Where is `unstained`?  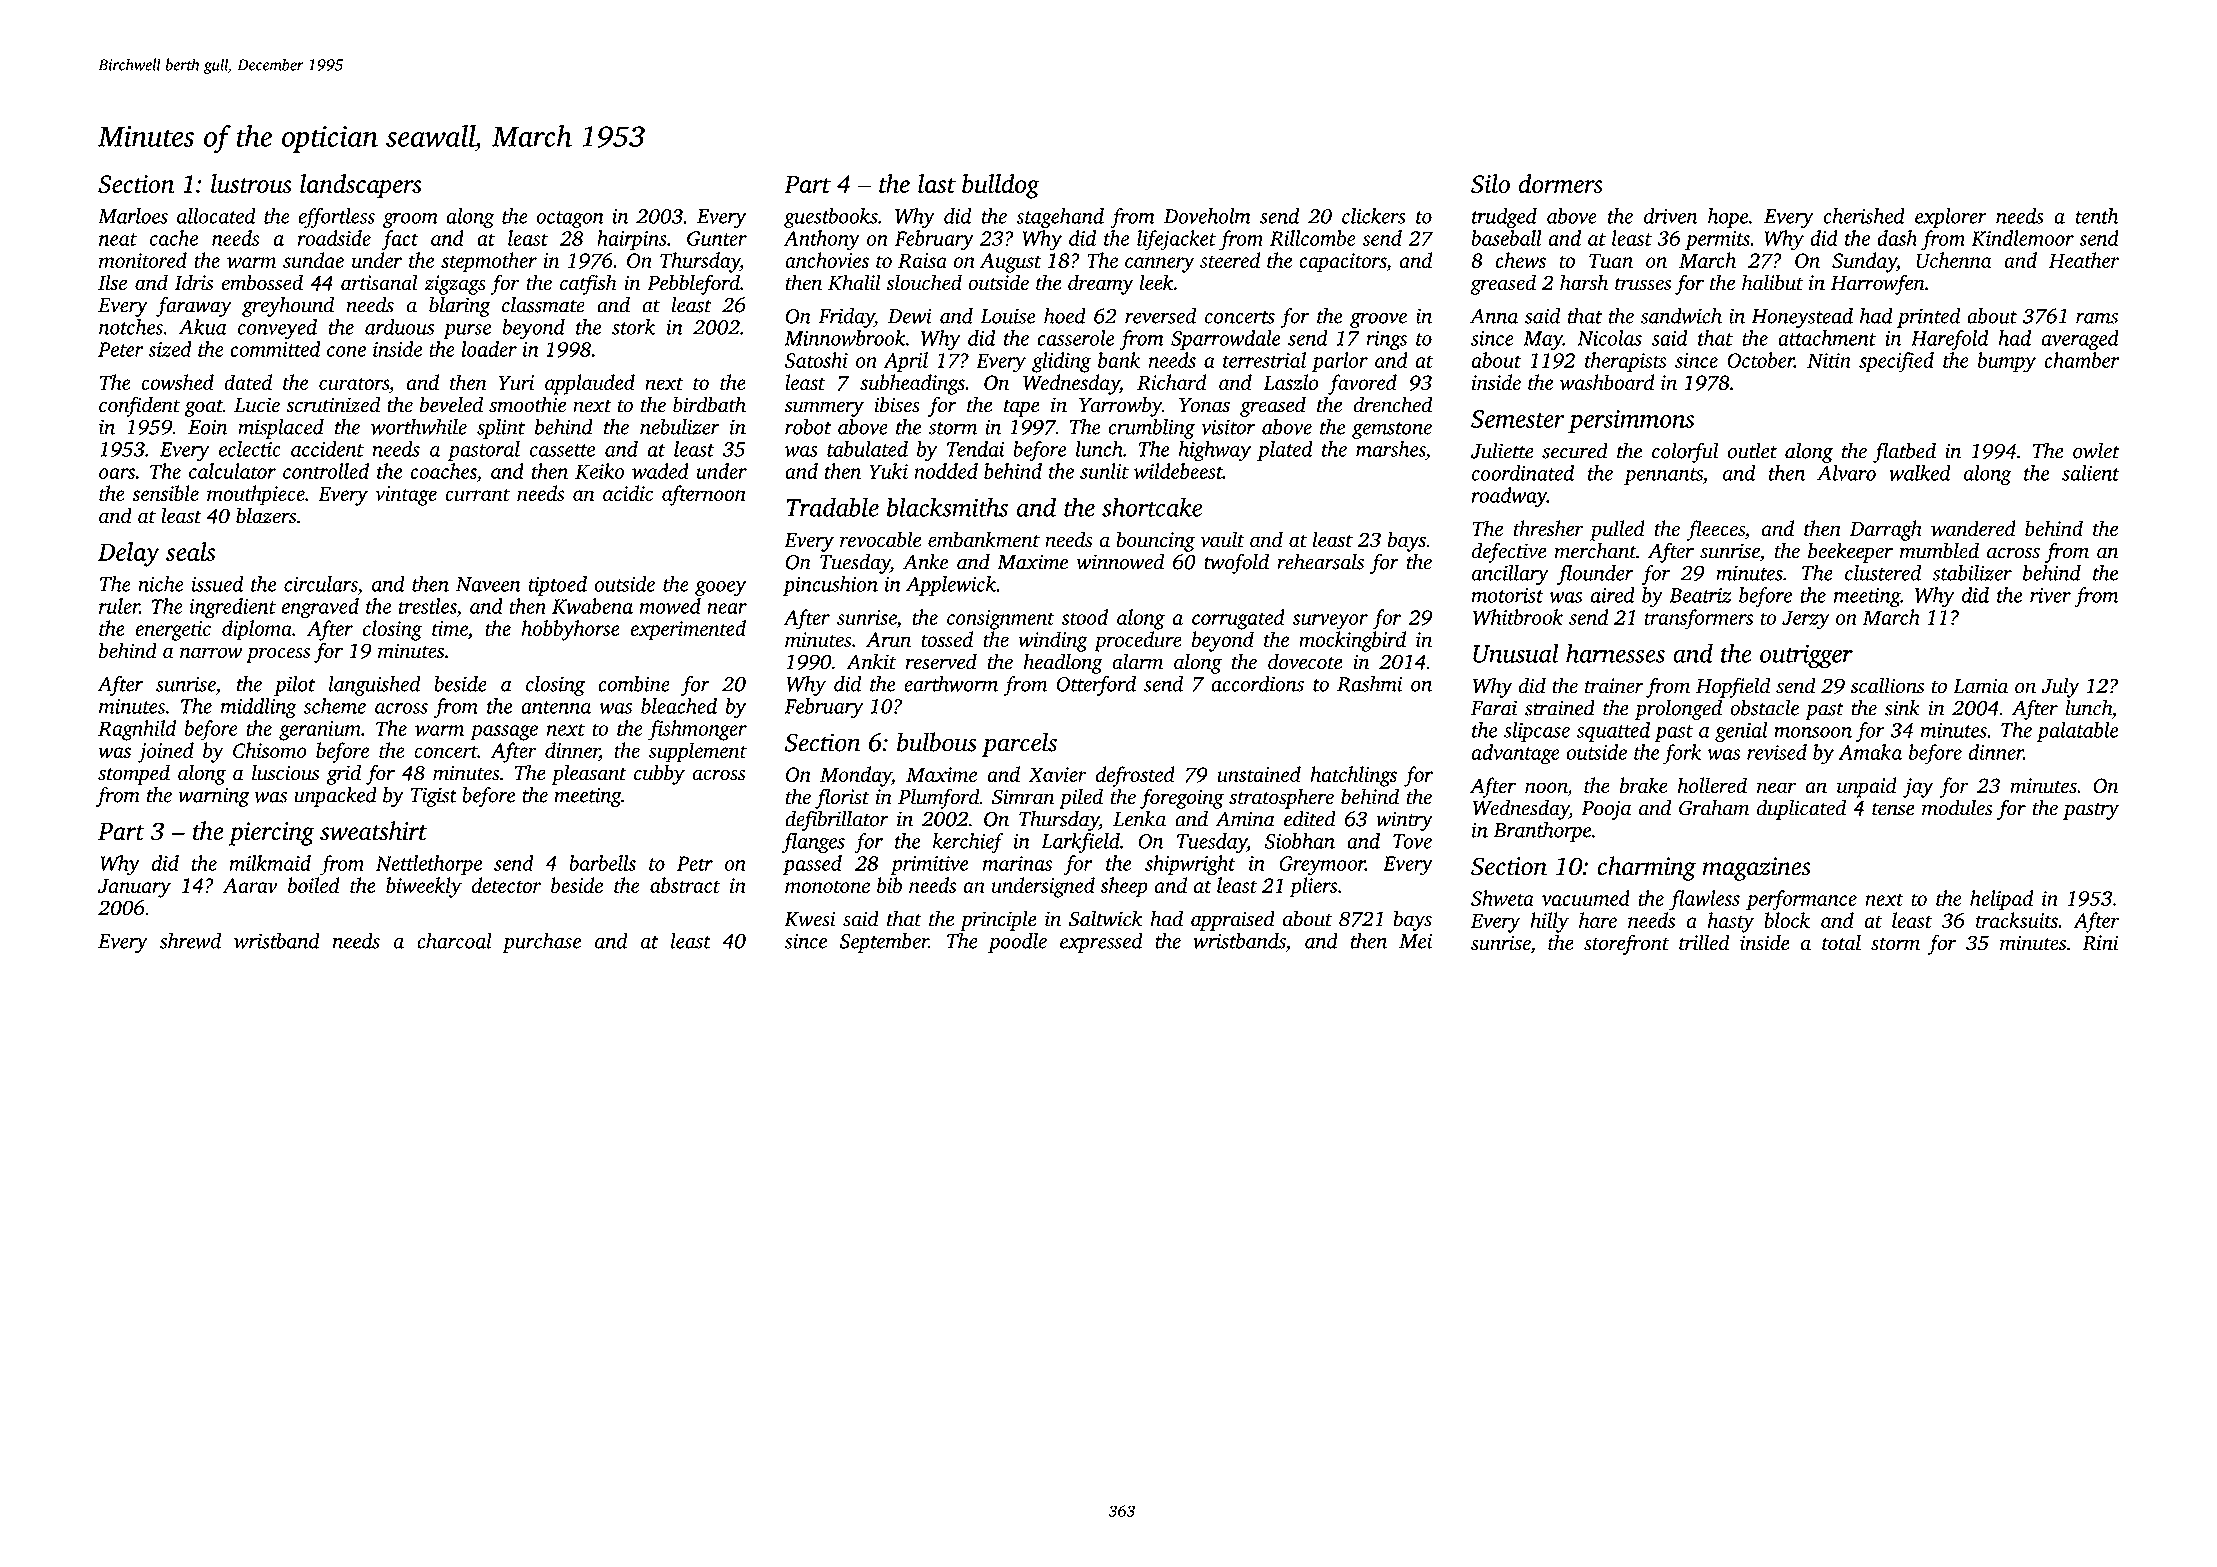 unstained is located at coordinates (1259, 774).
